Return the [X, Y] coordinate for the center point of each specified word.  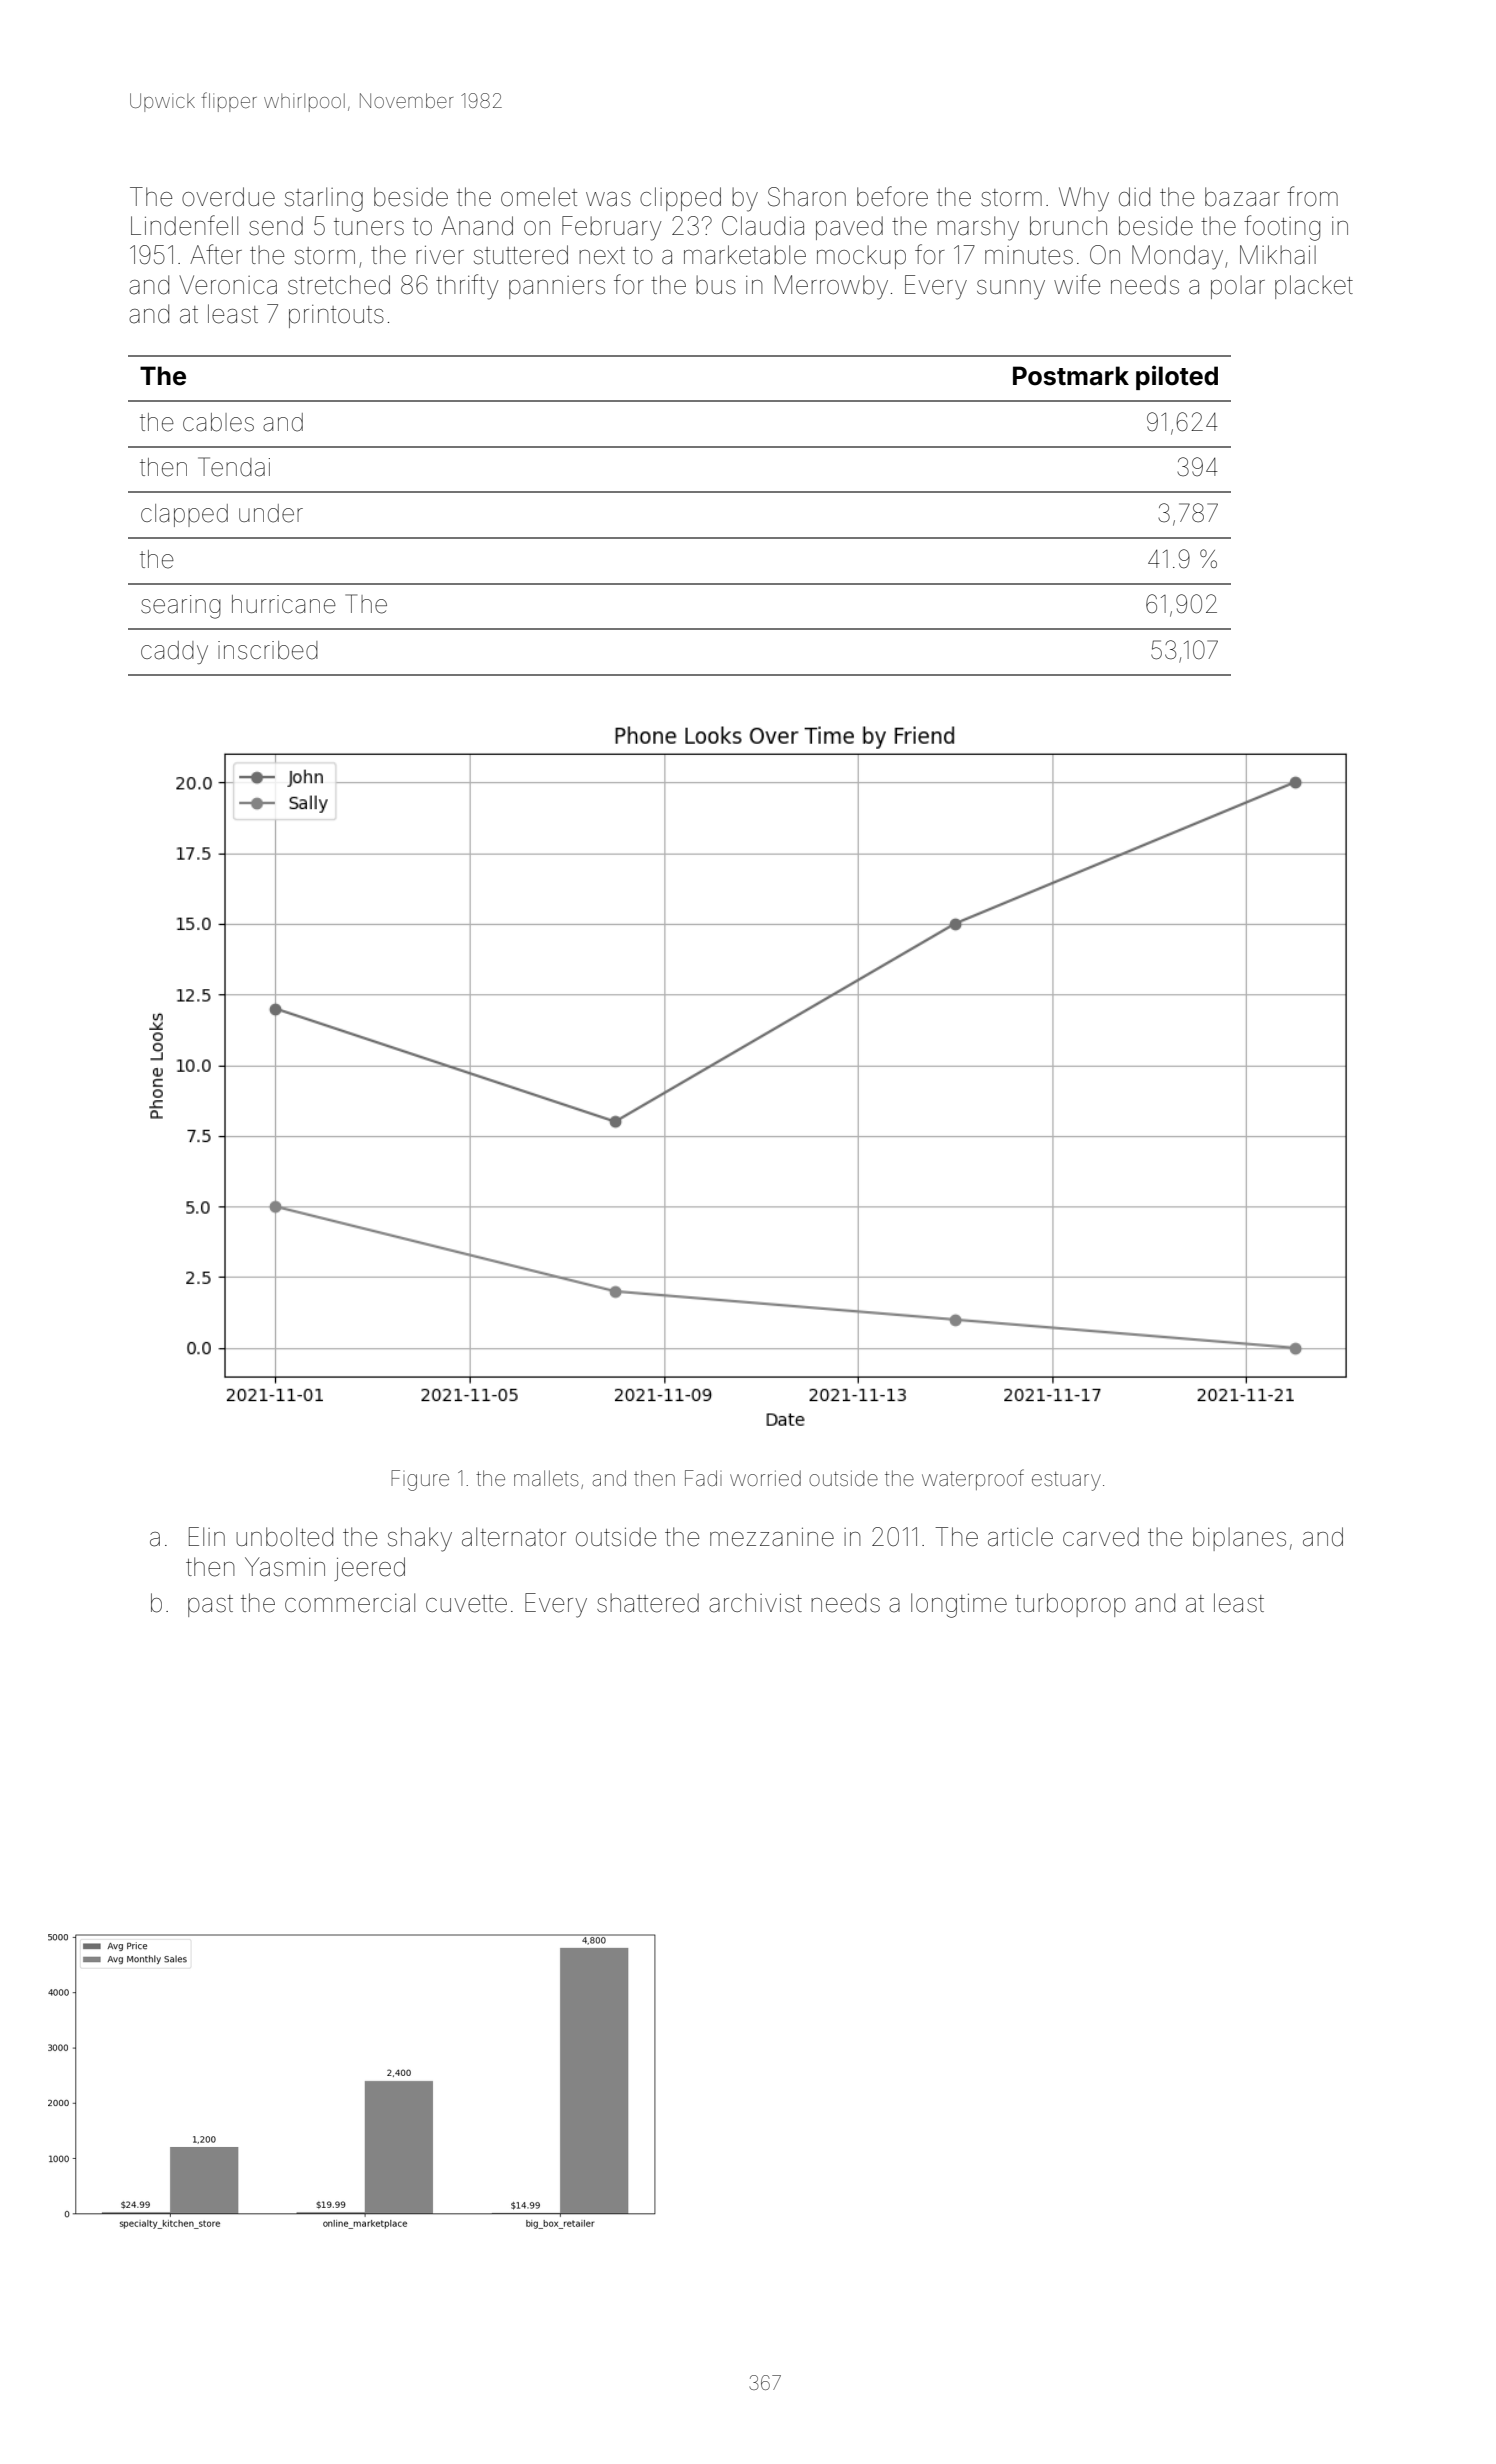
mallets [546, 1478]
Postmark [1071, 376]
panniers [557, 287]
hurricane [284, 604]
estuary [1066, 1481]
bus [716, 285]
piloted [1177, 378]
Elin [207, 1536]
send [276, 226]
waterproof [973, 1479]
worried [765, 1478]
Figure [420, 1480]
